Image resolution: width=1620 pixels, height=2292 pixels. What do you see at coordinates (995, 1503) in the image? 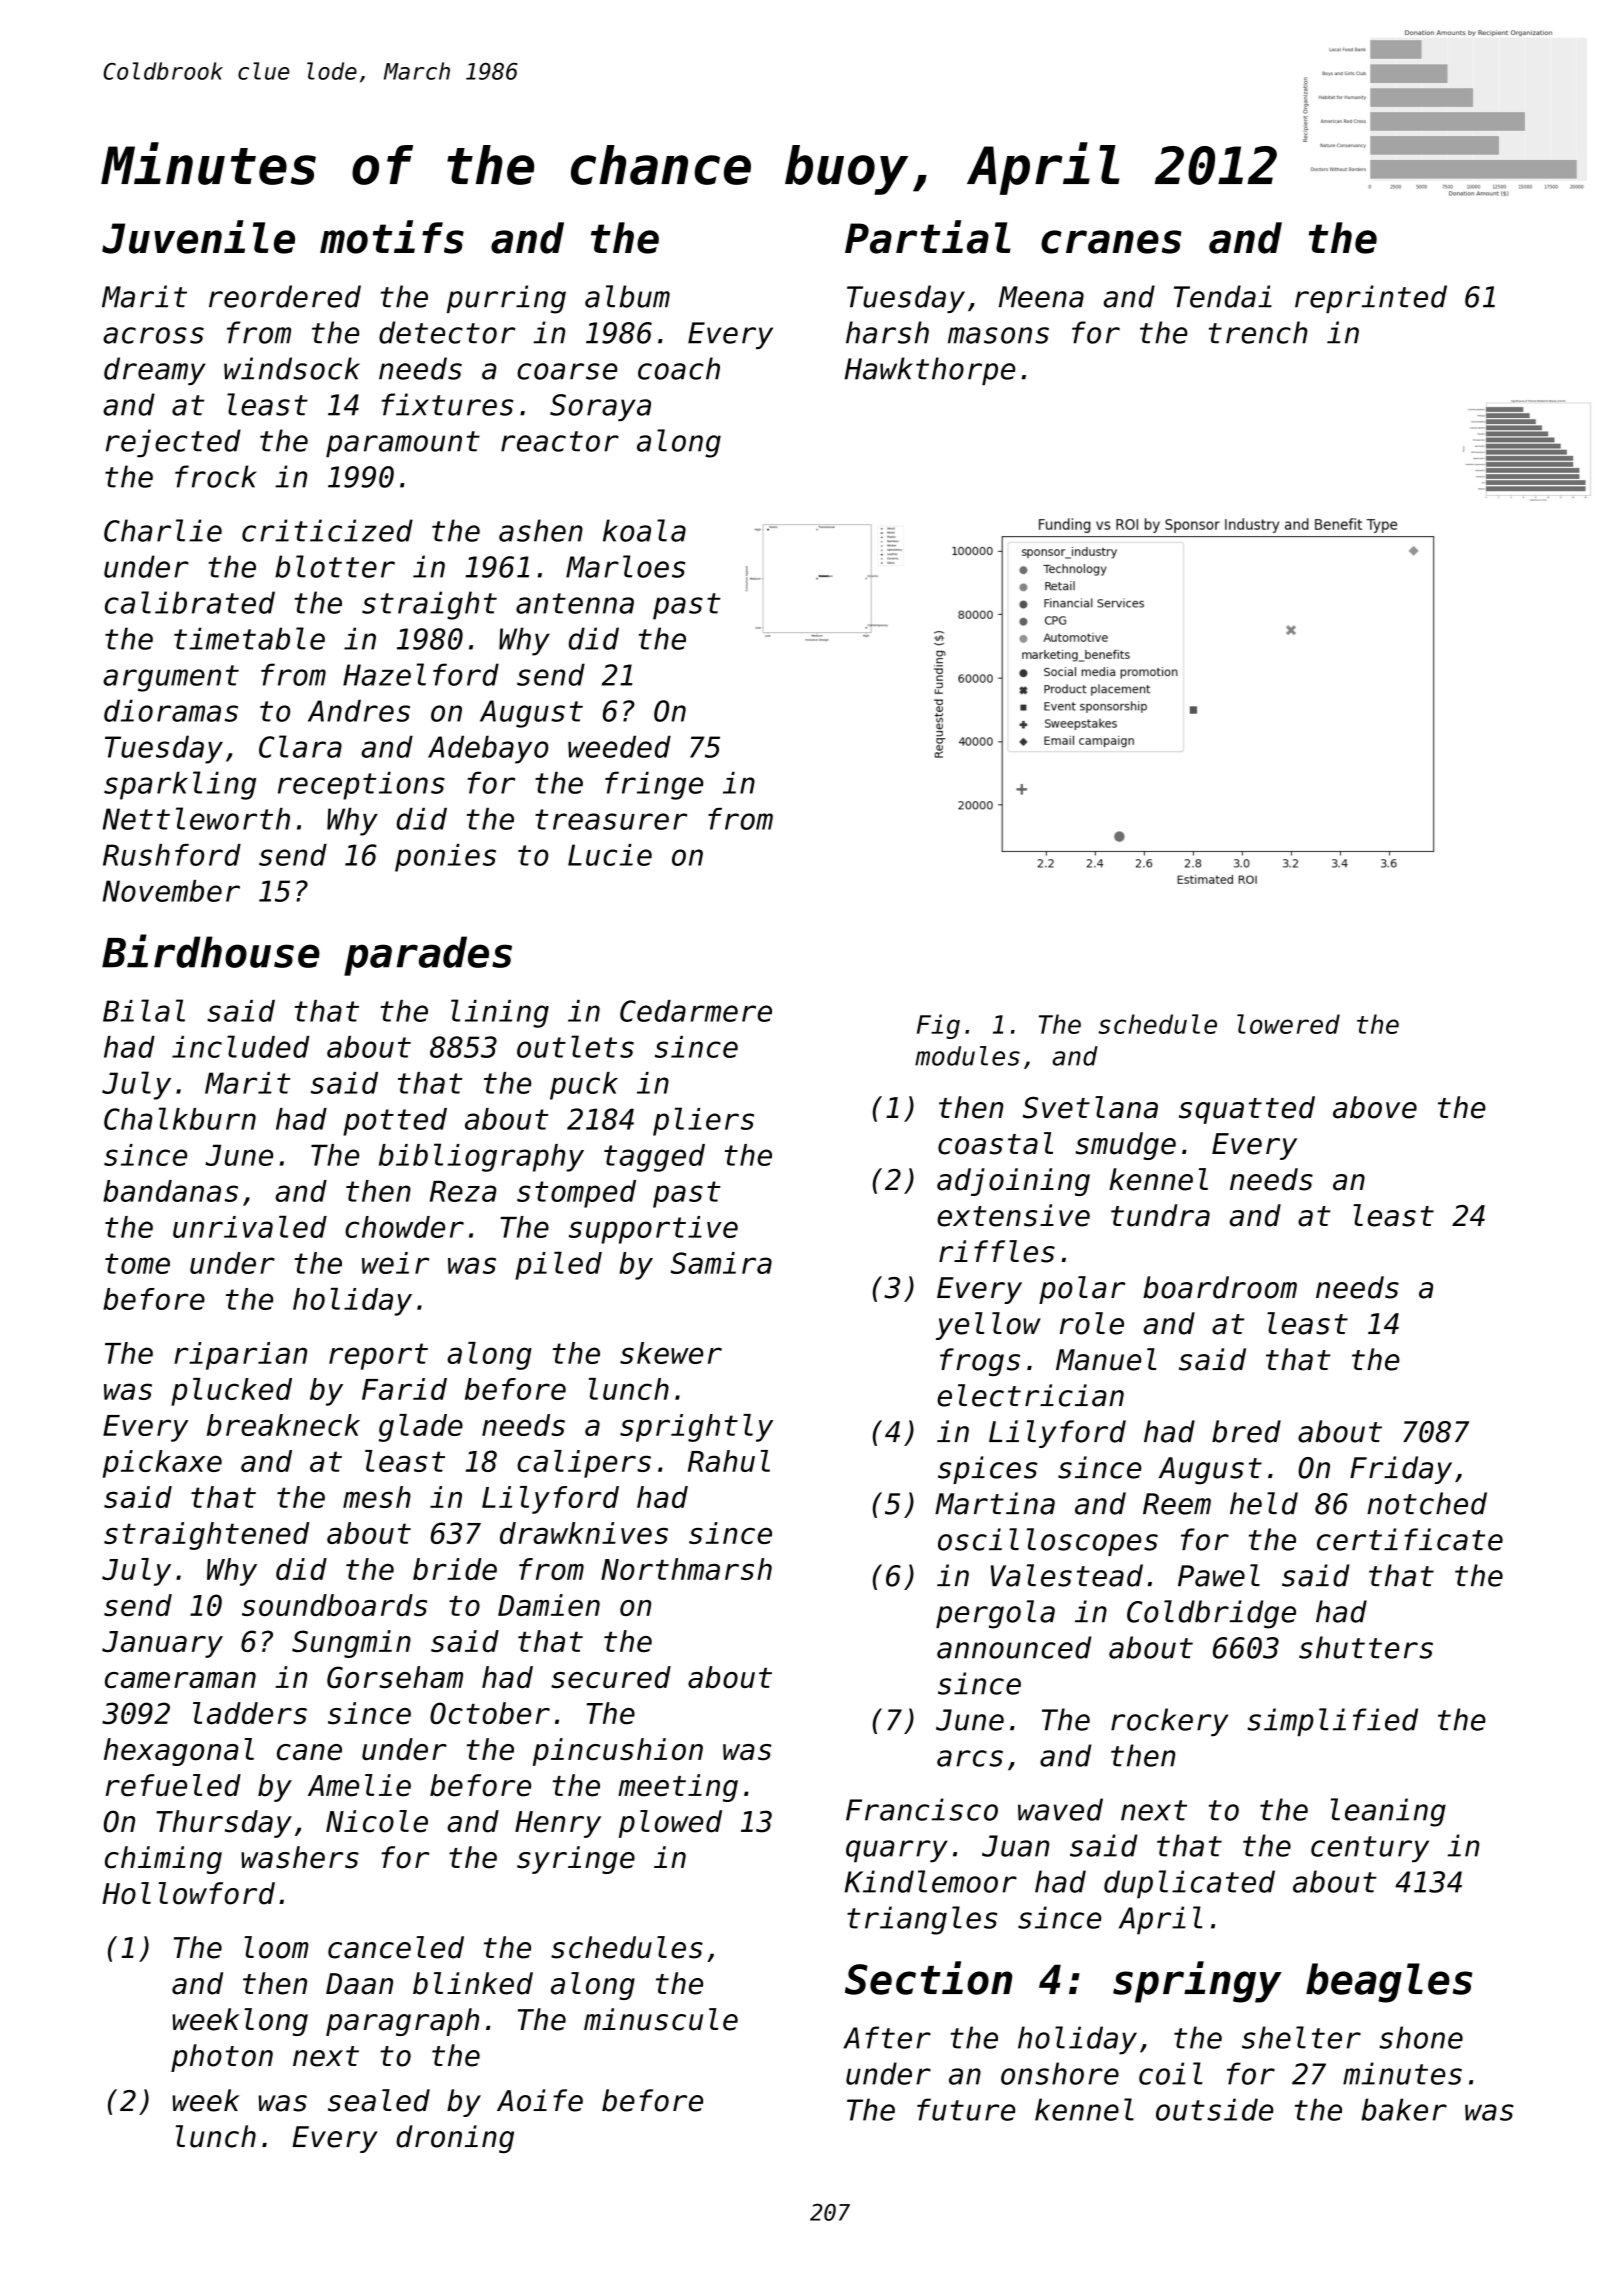
I see `Martina` at bounding box center [995, 1503].
